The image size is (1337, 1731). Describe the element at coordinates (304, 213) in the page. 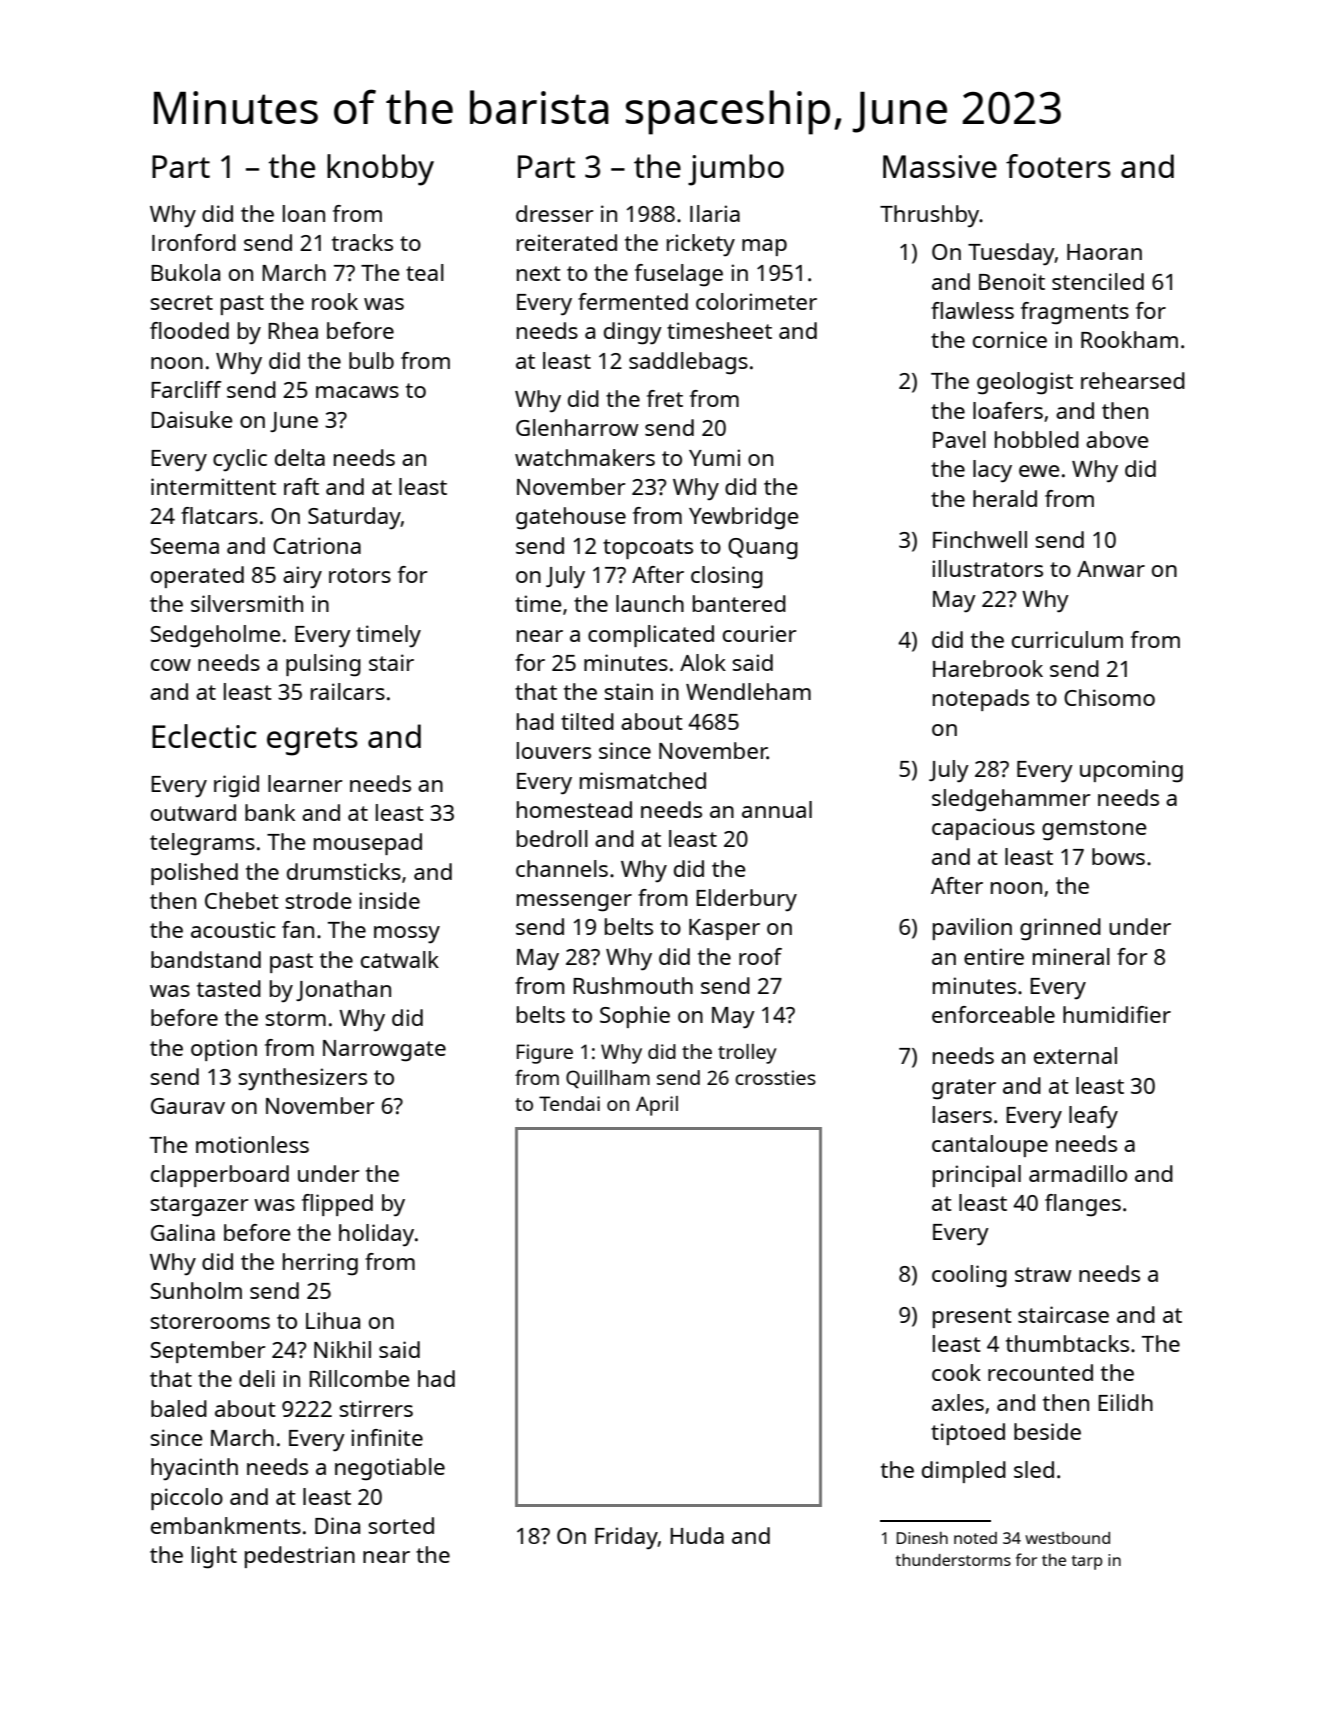

I see `loan` at that location.
